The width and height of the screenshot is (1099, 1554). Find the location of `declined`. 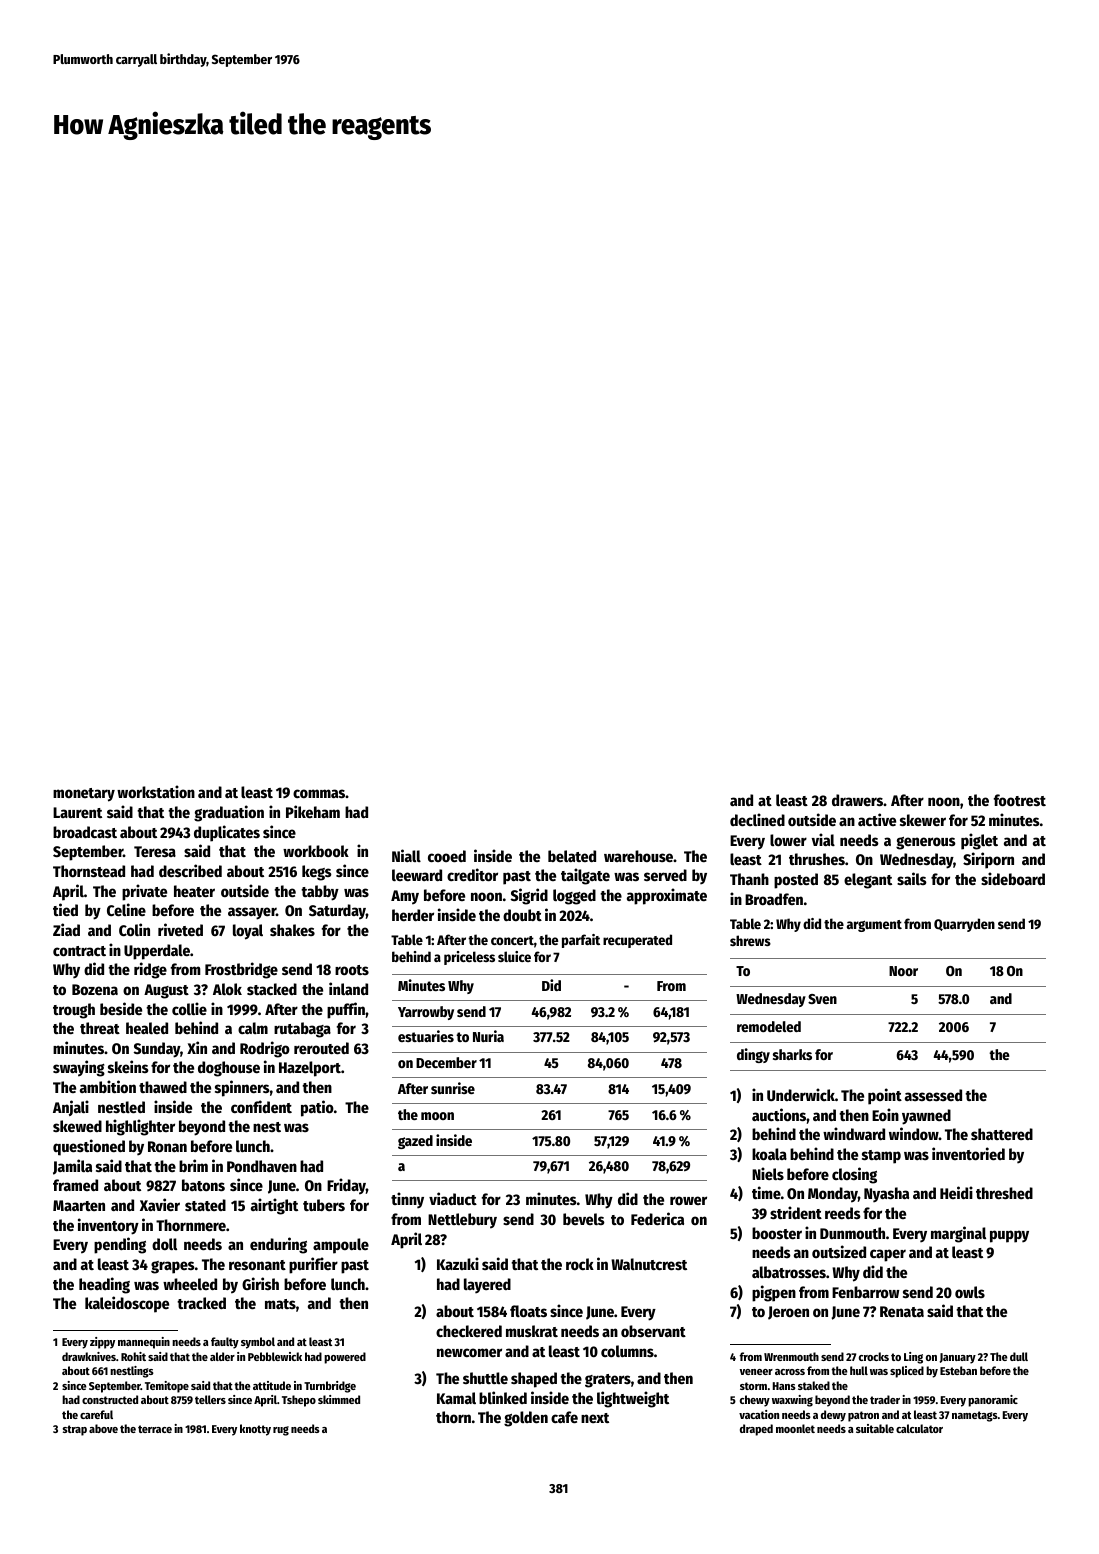

declined is located at coordinates (757, 819).
